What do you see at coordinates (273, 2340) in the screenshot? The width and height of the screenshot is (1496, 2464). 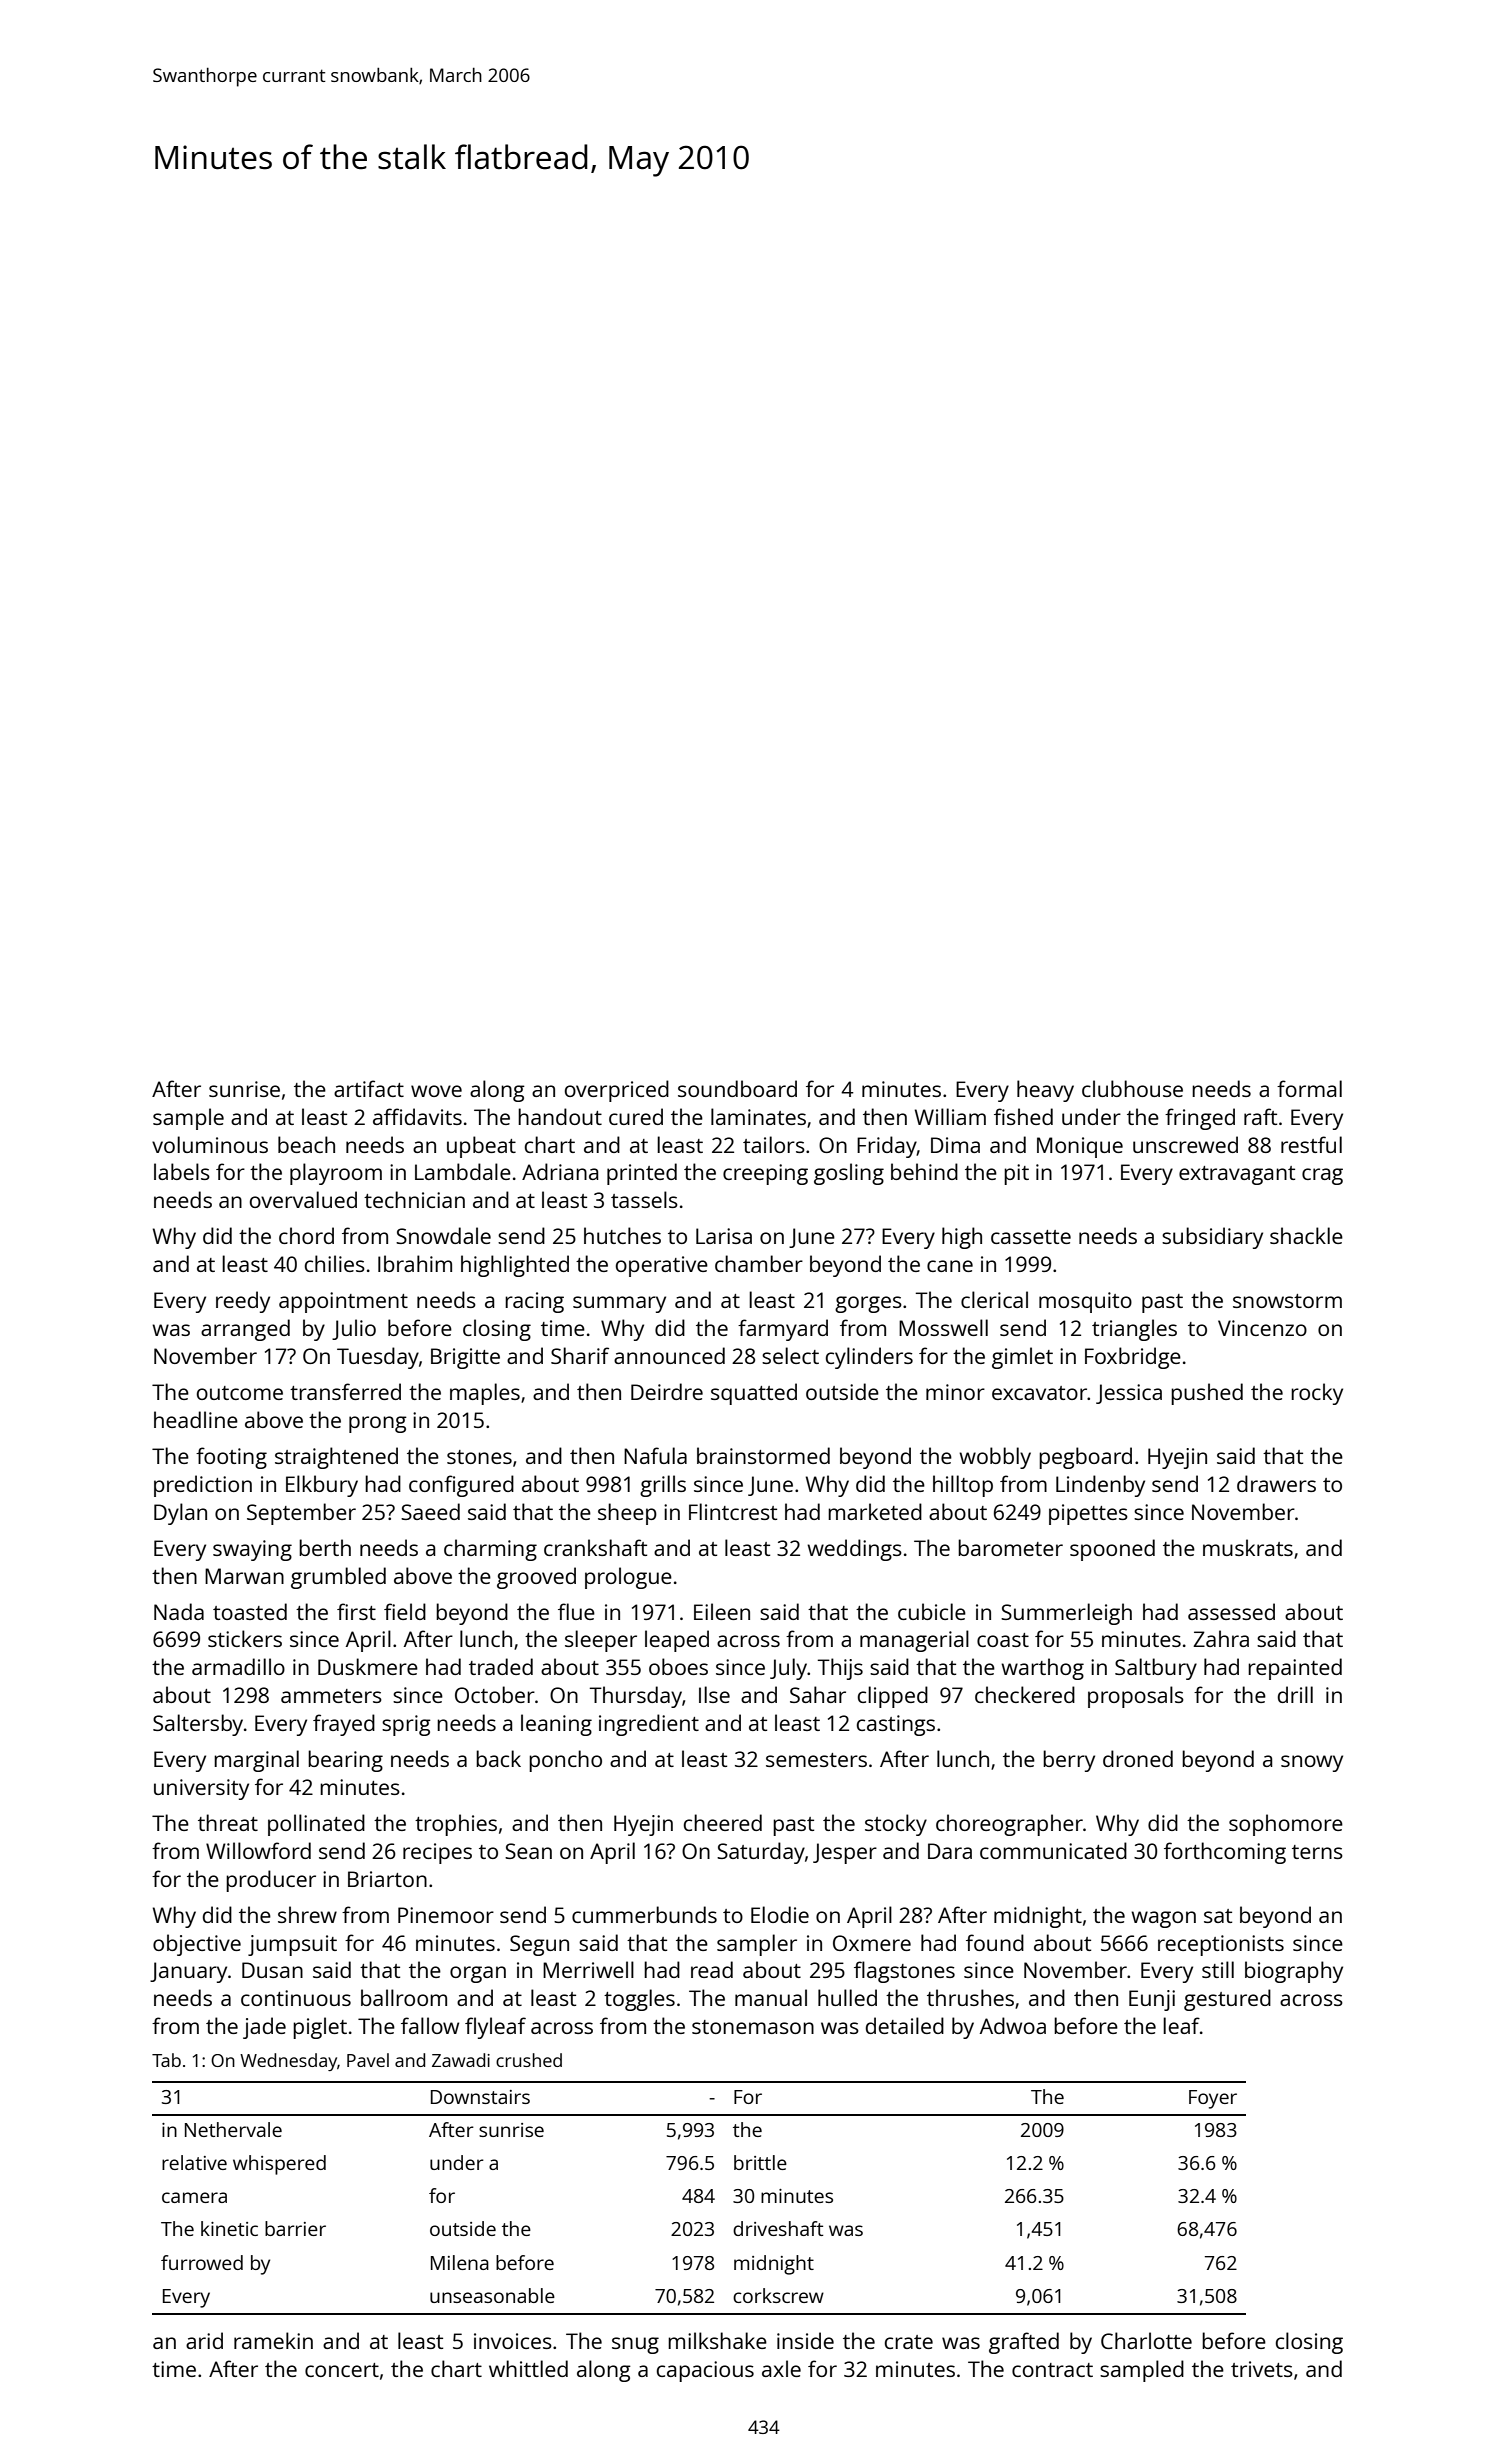 I see `ramekin` at bounding box center [273, 2340].
